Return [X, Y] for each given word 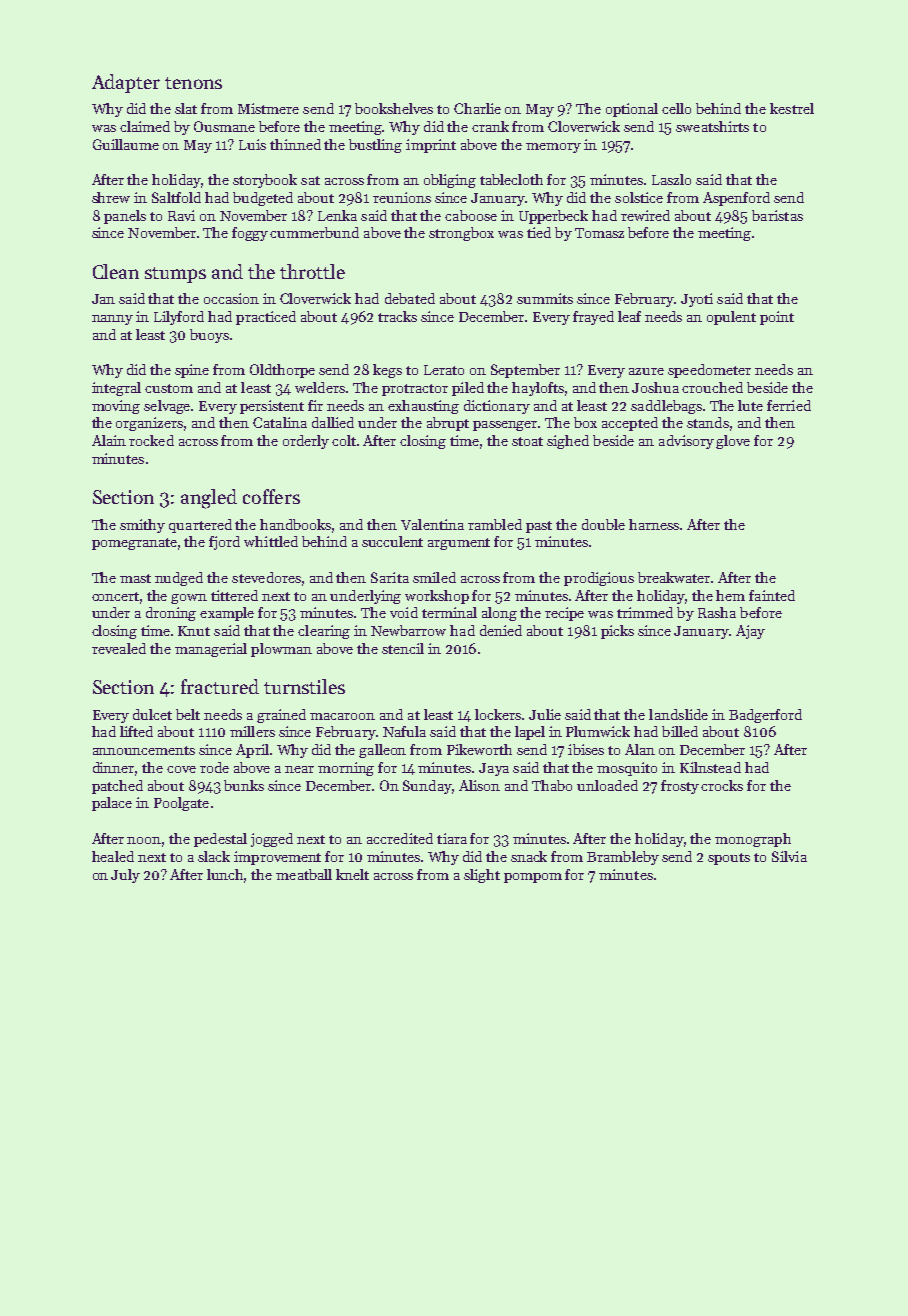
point [777, 318]
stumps [175, 275]
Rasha [717, 612]
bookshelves [394, 108]
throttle [312, 271]
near [299, 769]
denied [501, 630]
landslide [678, 714]
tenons [193, 83]
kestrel [792, 108]
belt [188, 714]
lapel [530, 733]
